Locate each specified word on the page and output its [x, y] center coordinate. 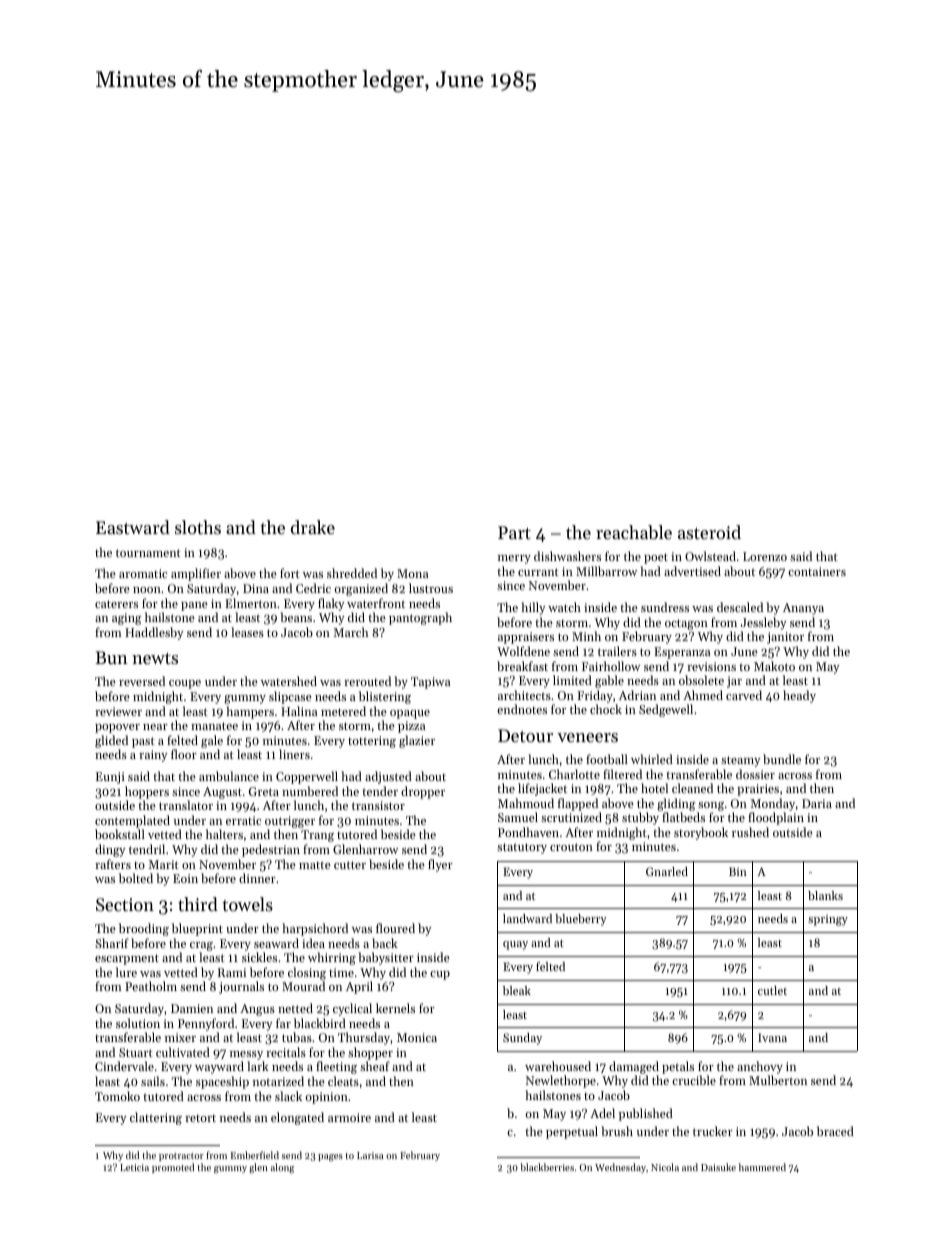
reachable [634, 532]
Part [514, 532]
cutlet [772, 990]
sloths [198, 527]
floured [395, 928]
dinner [257, 878]
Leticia [134, 1167]
